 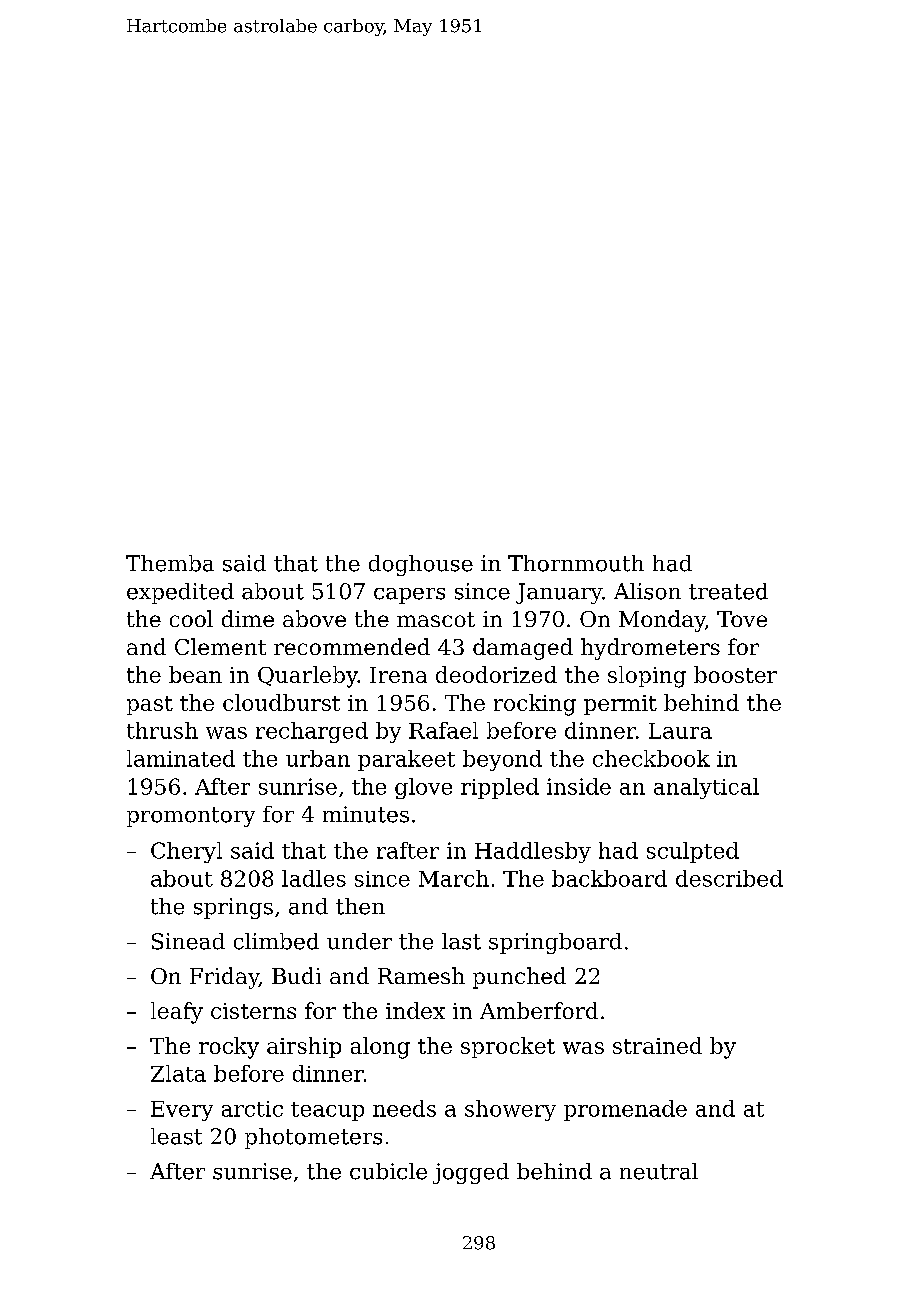 I want to click on cubicle, so click(x=388, y=1171).
